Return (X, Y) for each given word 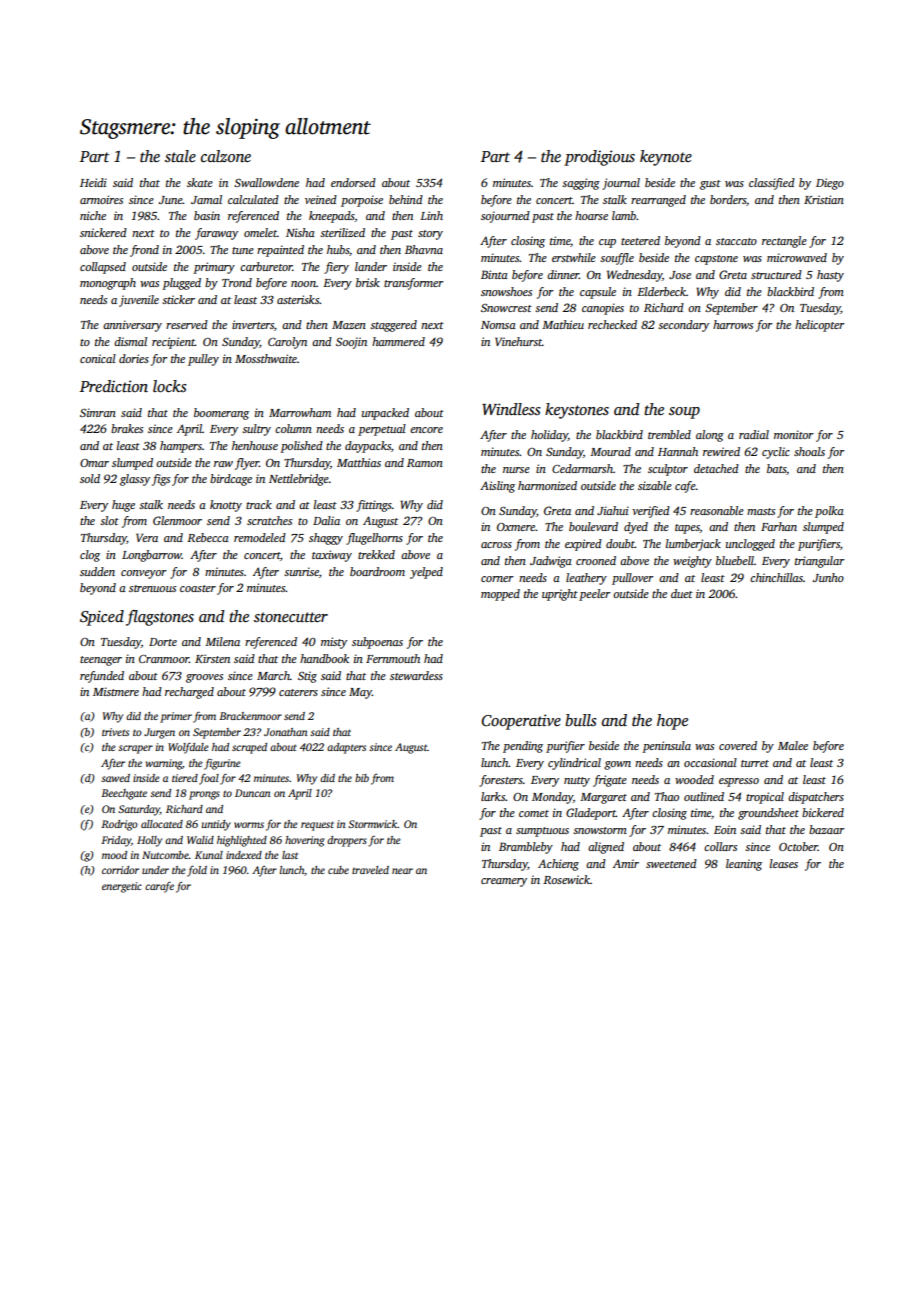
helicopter (819, 326)
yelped (426, 573)
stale (180, 156)
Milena (222, 641)
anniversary (132, 326)
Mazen (349, 325)
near (402, 871)
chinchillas (776, 577)
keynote (666, 158)
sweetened (671, 863)
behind (406, 199)
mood (114, 855)
